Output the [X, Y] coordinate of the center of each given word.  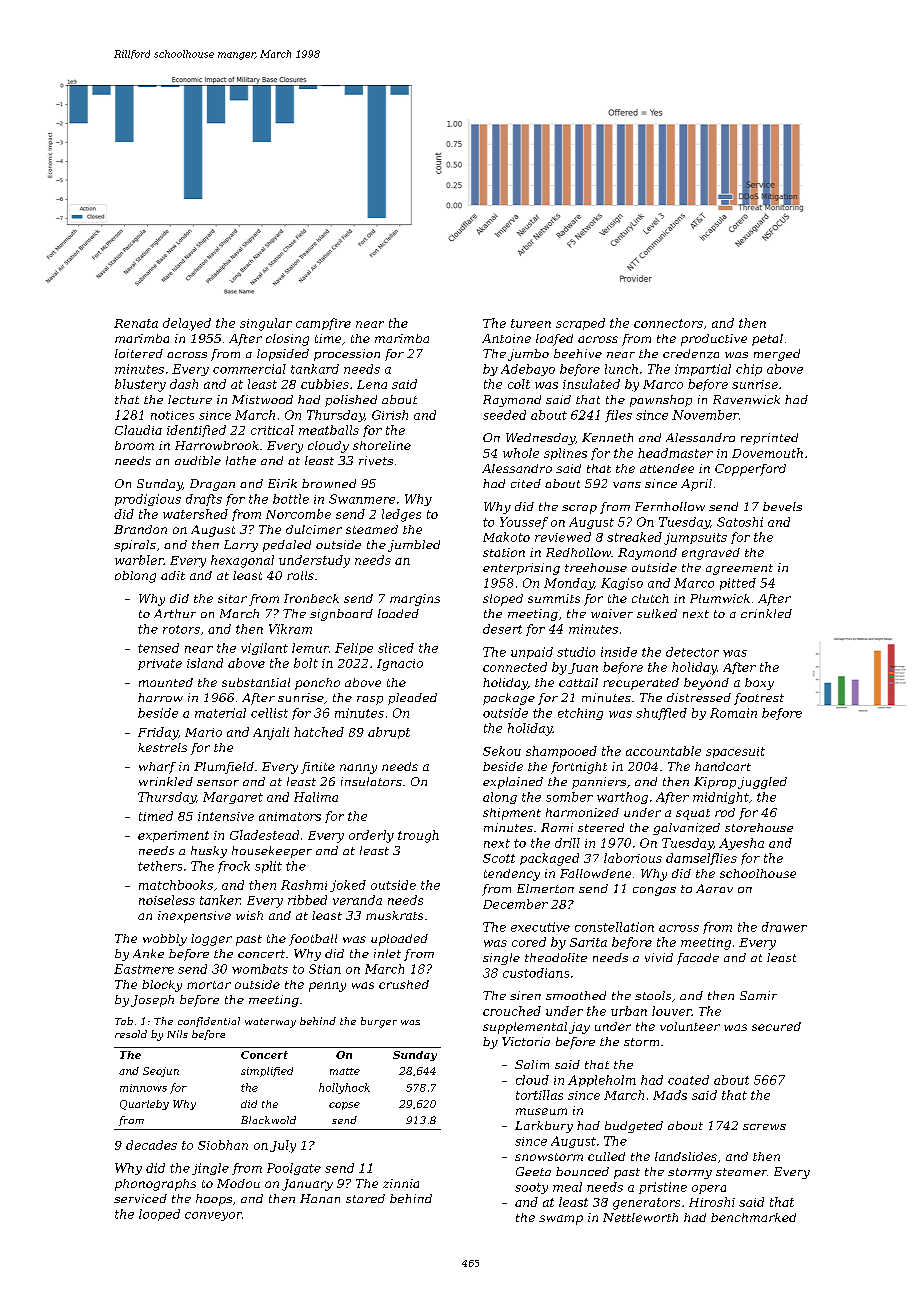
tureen [531, 323]
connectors [668, 323]
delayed [187, 324]
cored [529, 942]
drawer [784, 927]
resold [131, 1034]
